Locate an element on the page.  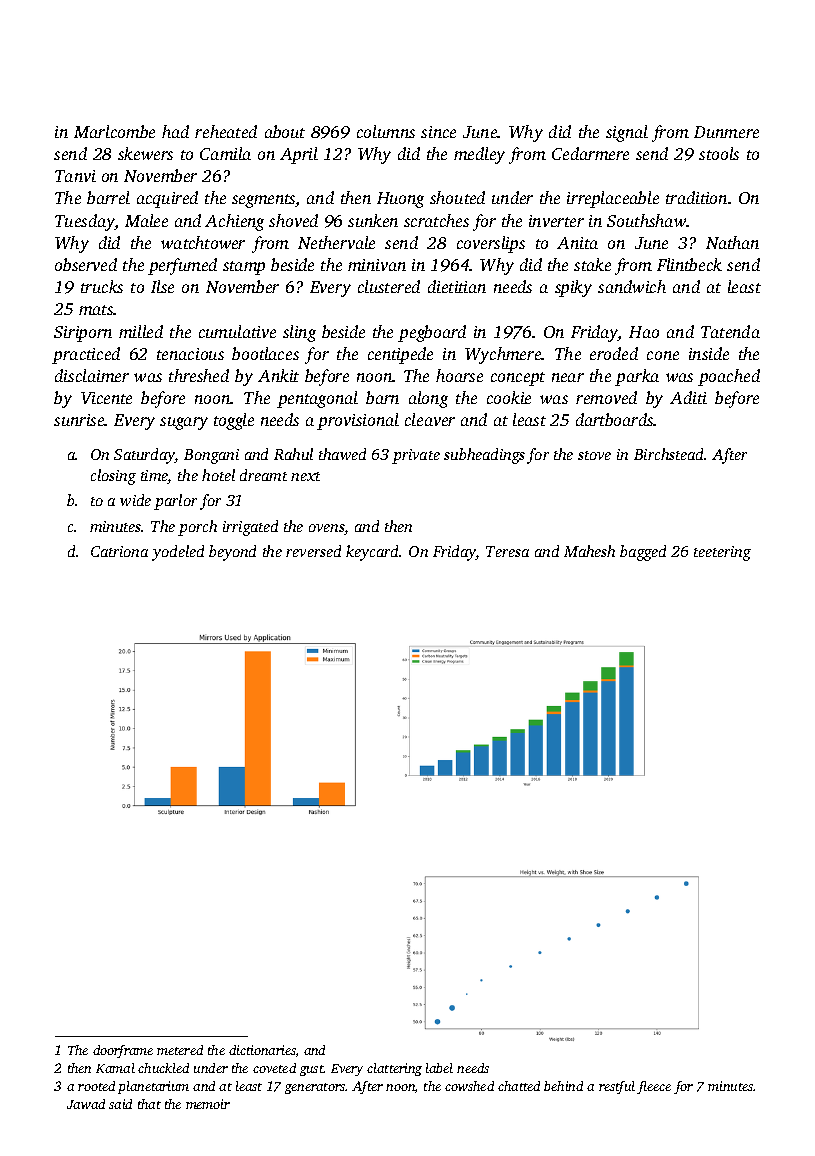
Nethervale is located at coordinates (336, 242).
